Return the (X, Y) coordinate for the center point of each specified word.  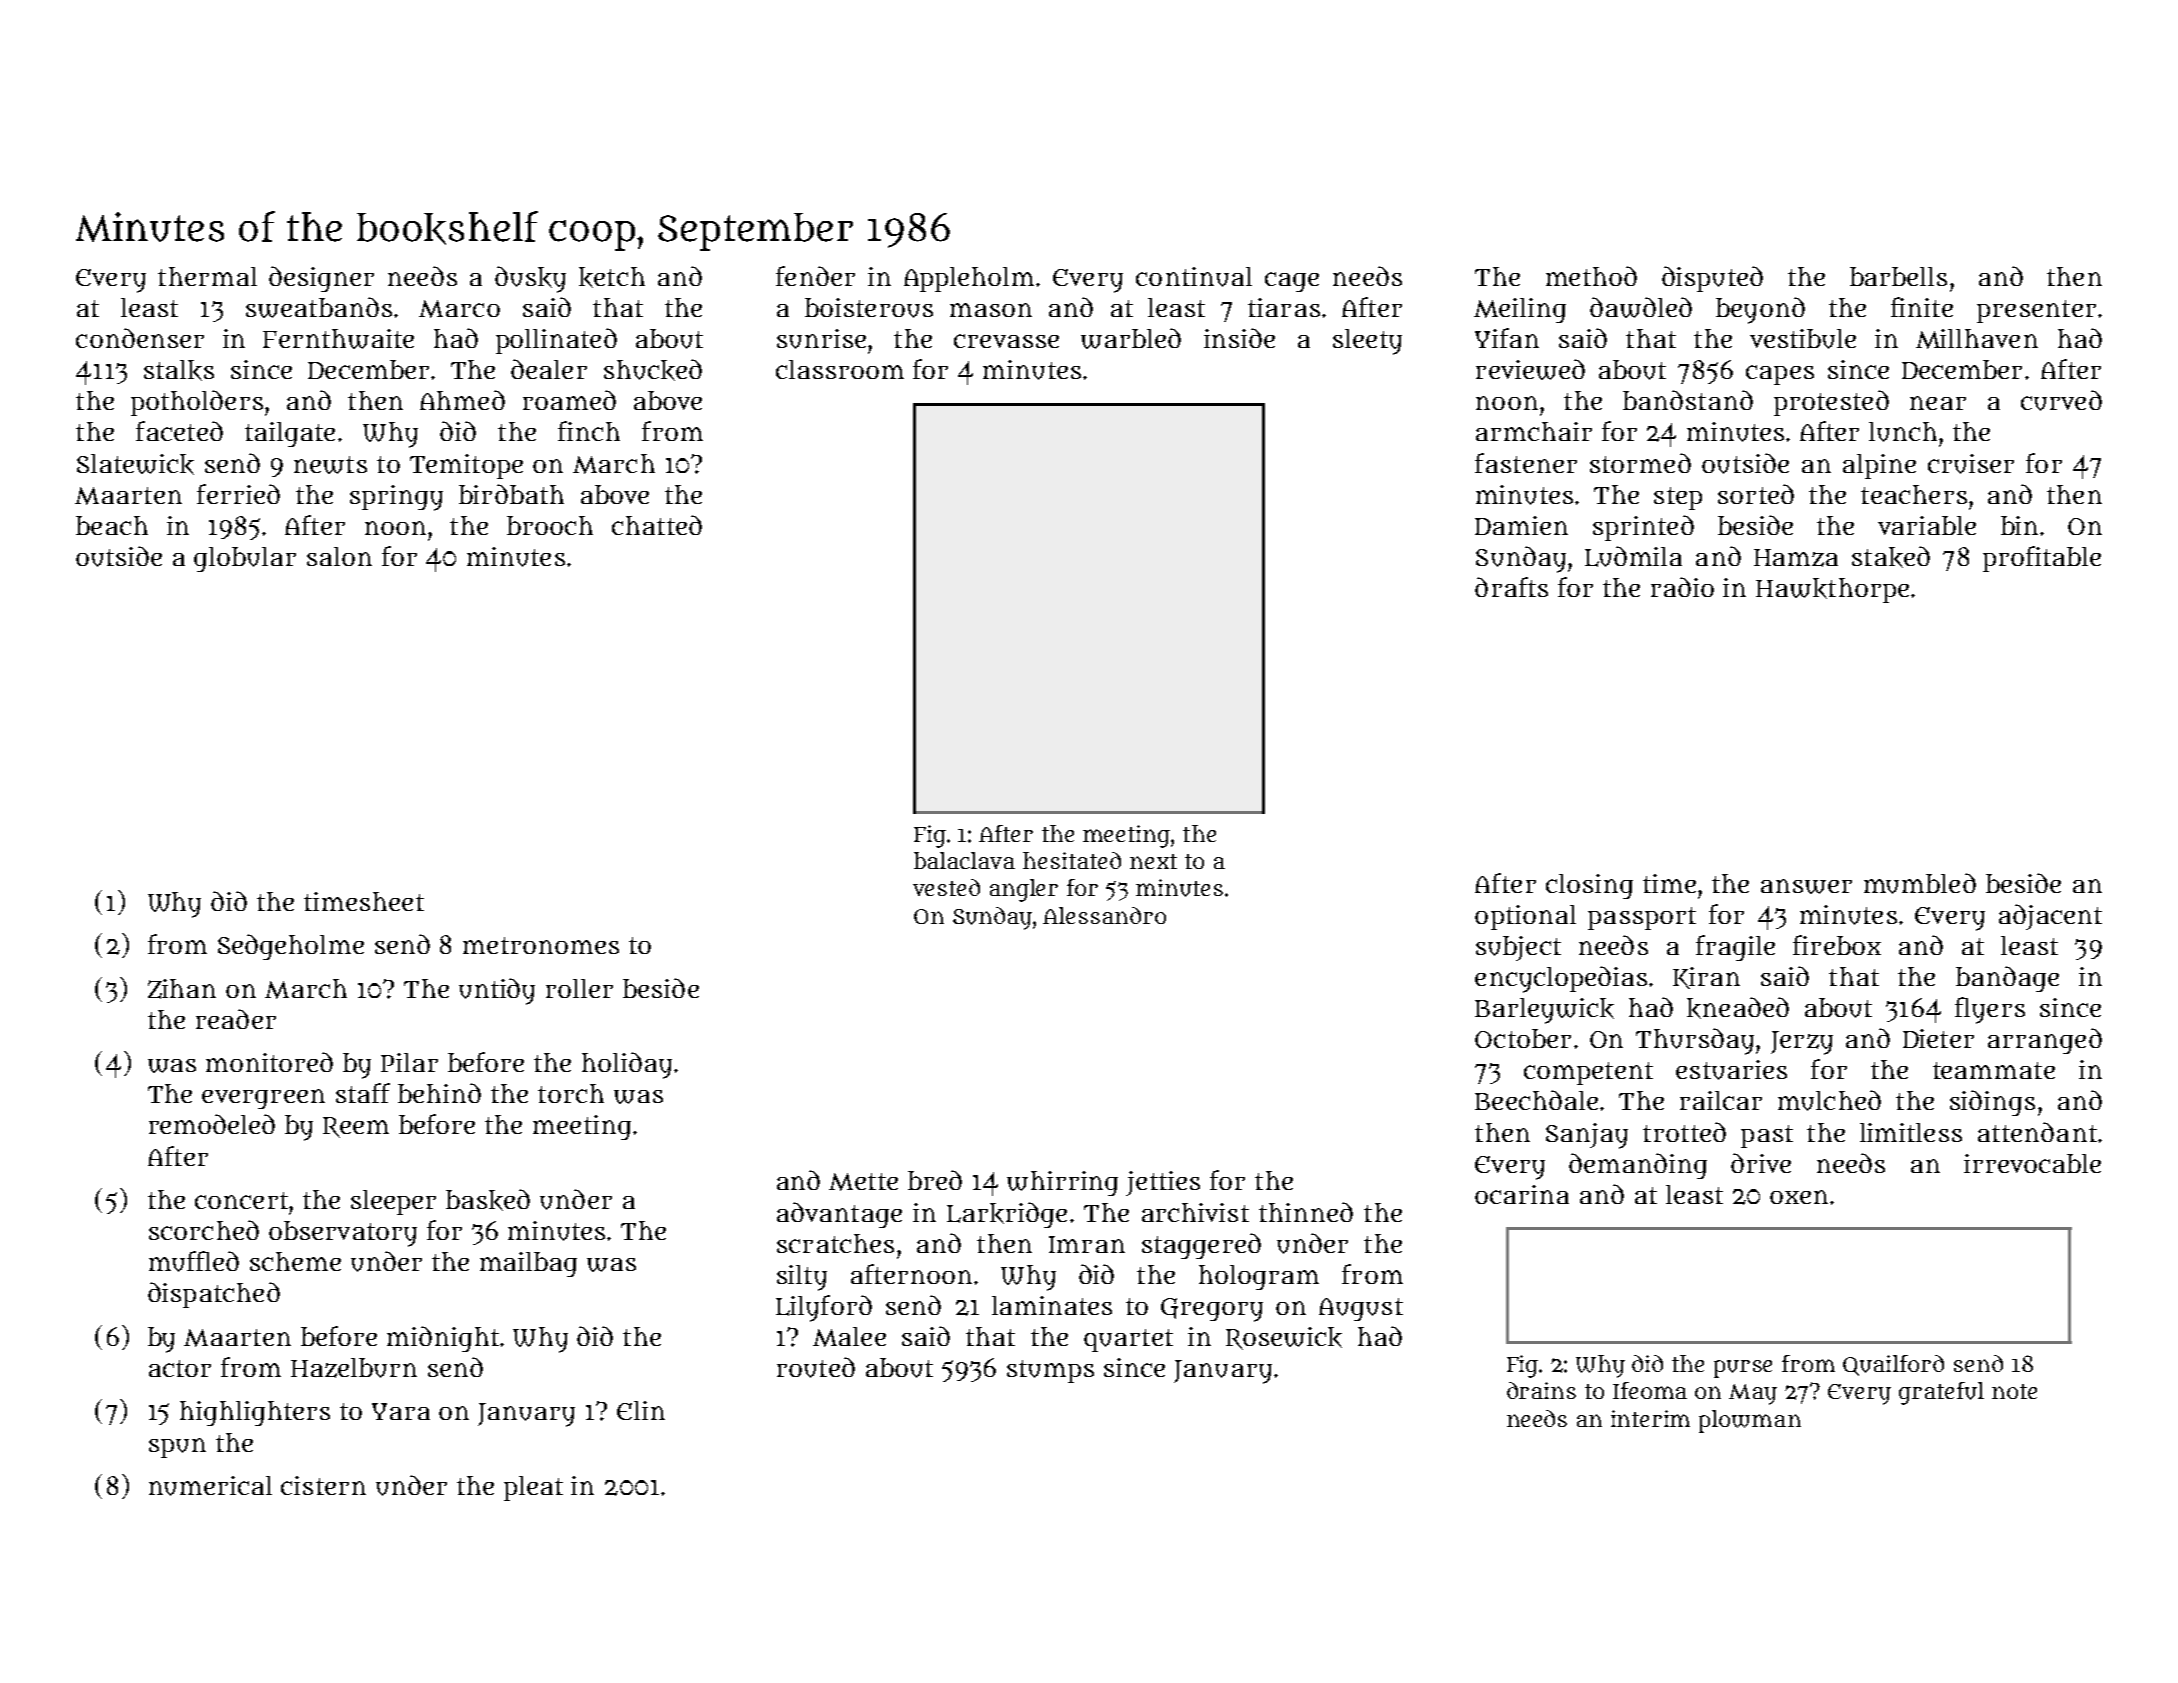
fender (815, 276)
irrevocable (2032, 1163)
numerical (210, 1486)
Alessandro (1104, 915)
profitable (2042, 559)
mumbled (1920, 883)
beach (112, 525)
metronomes (541, 945)
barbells (1898, 276)
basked (488, 1200)
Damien (1521, 525)
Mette (863, 1182)
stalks (179, 370)
